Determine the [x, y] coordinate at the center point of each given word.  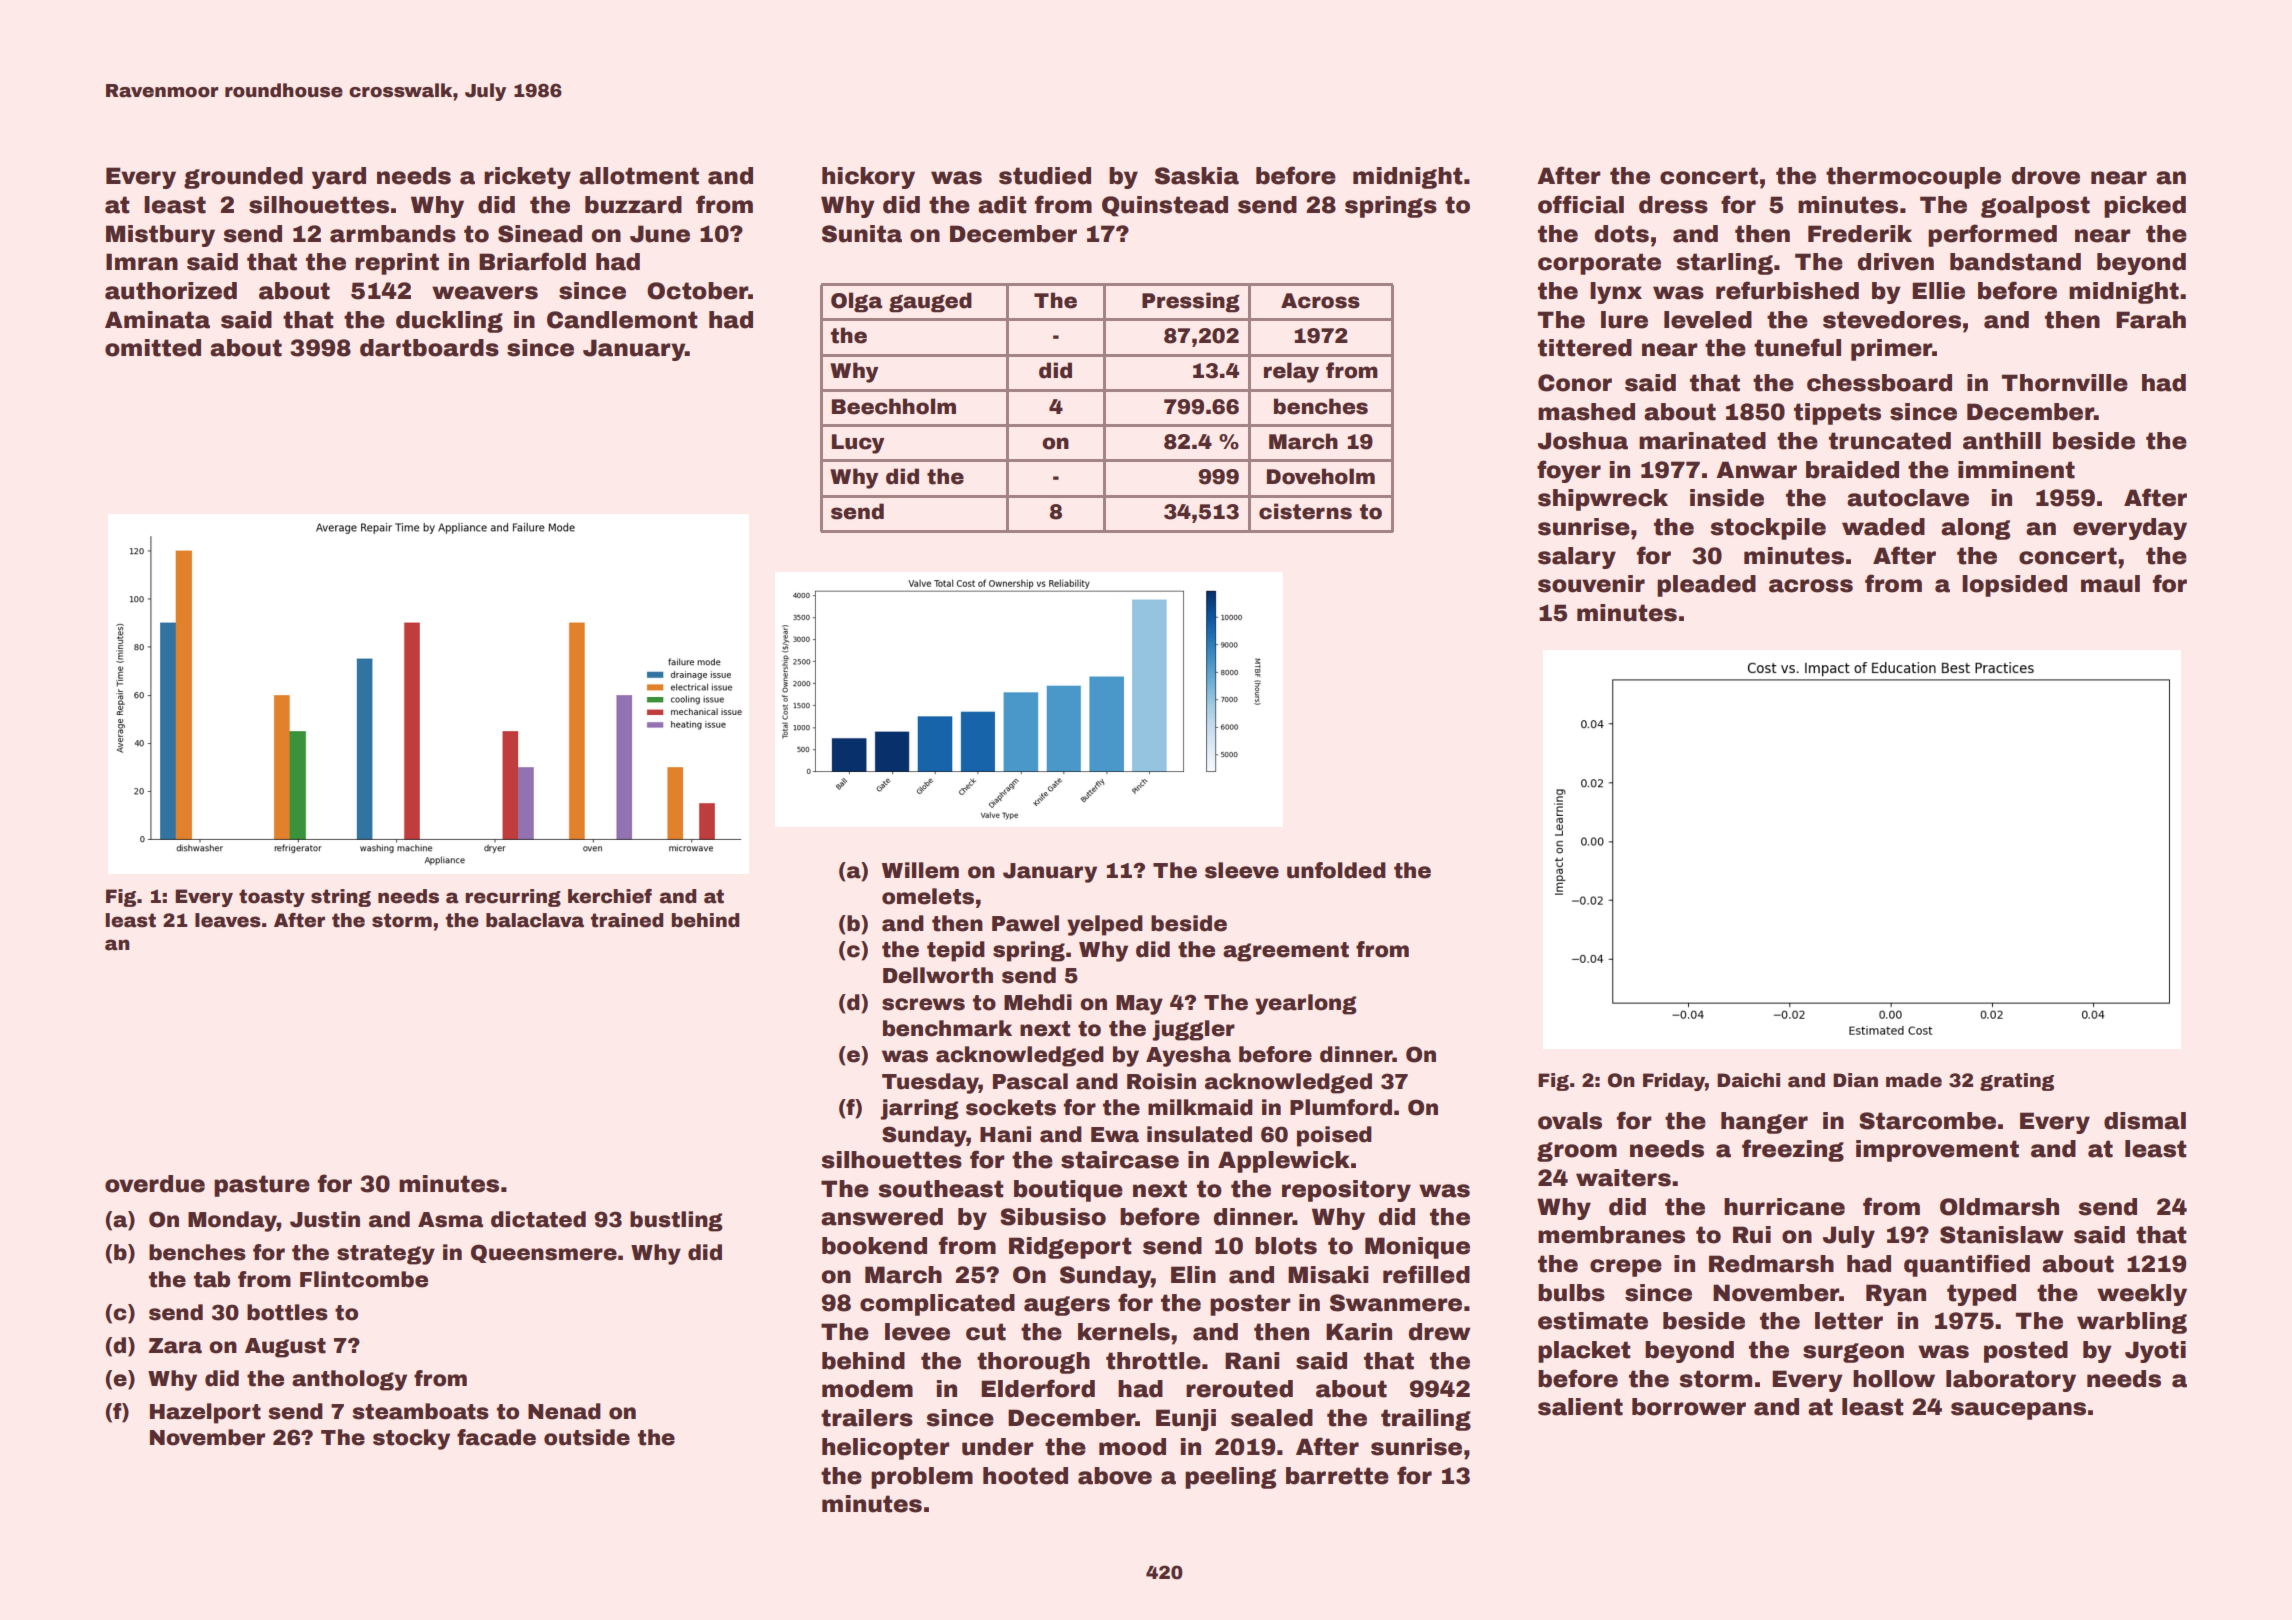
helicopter [886, 1449]
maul [2110, 584]
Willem [920, 870]
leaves [228, 920]
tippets [1837, 414]
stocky [411, 1439]
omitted [153, 348]
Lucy [858, 444]
